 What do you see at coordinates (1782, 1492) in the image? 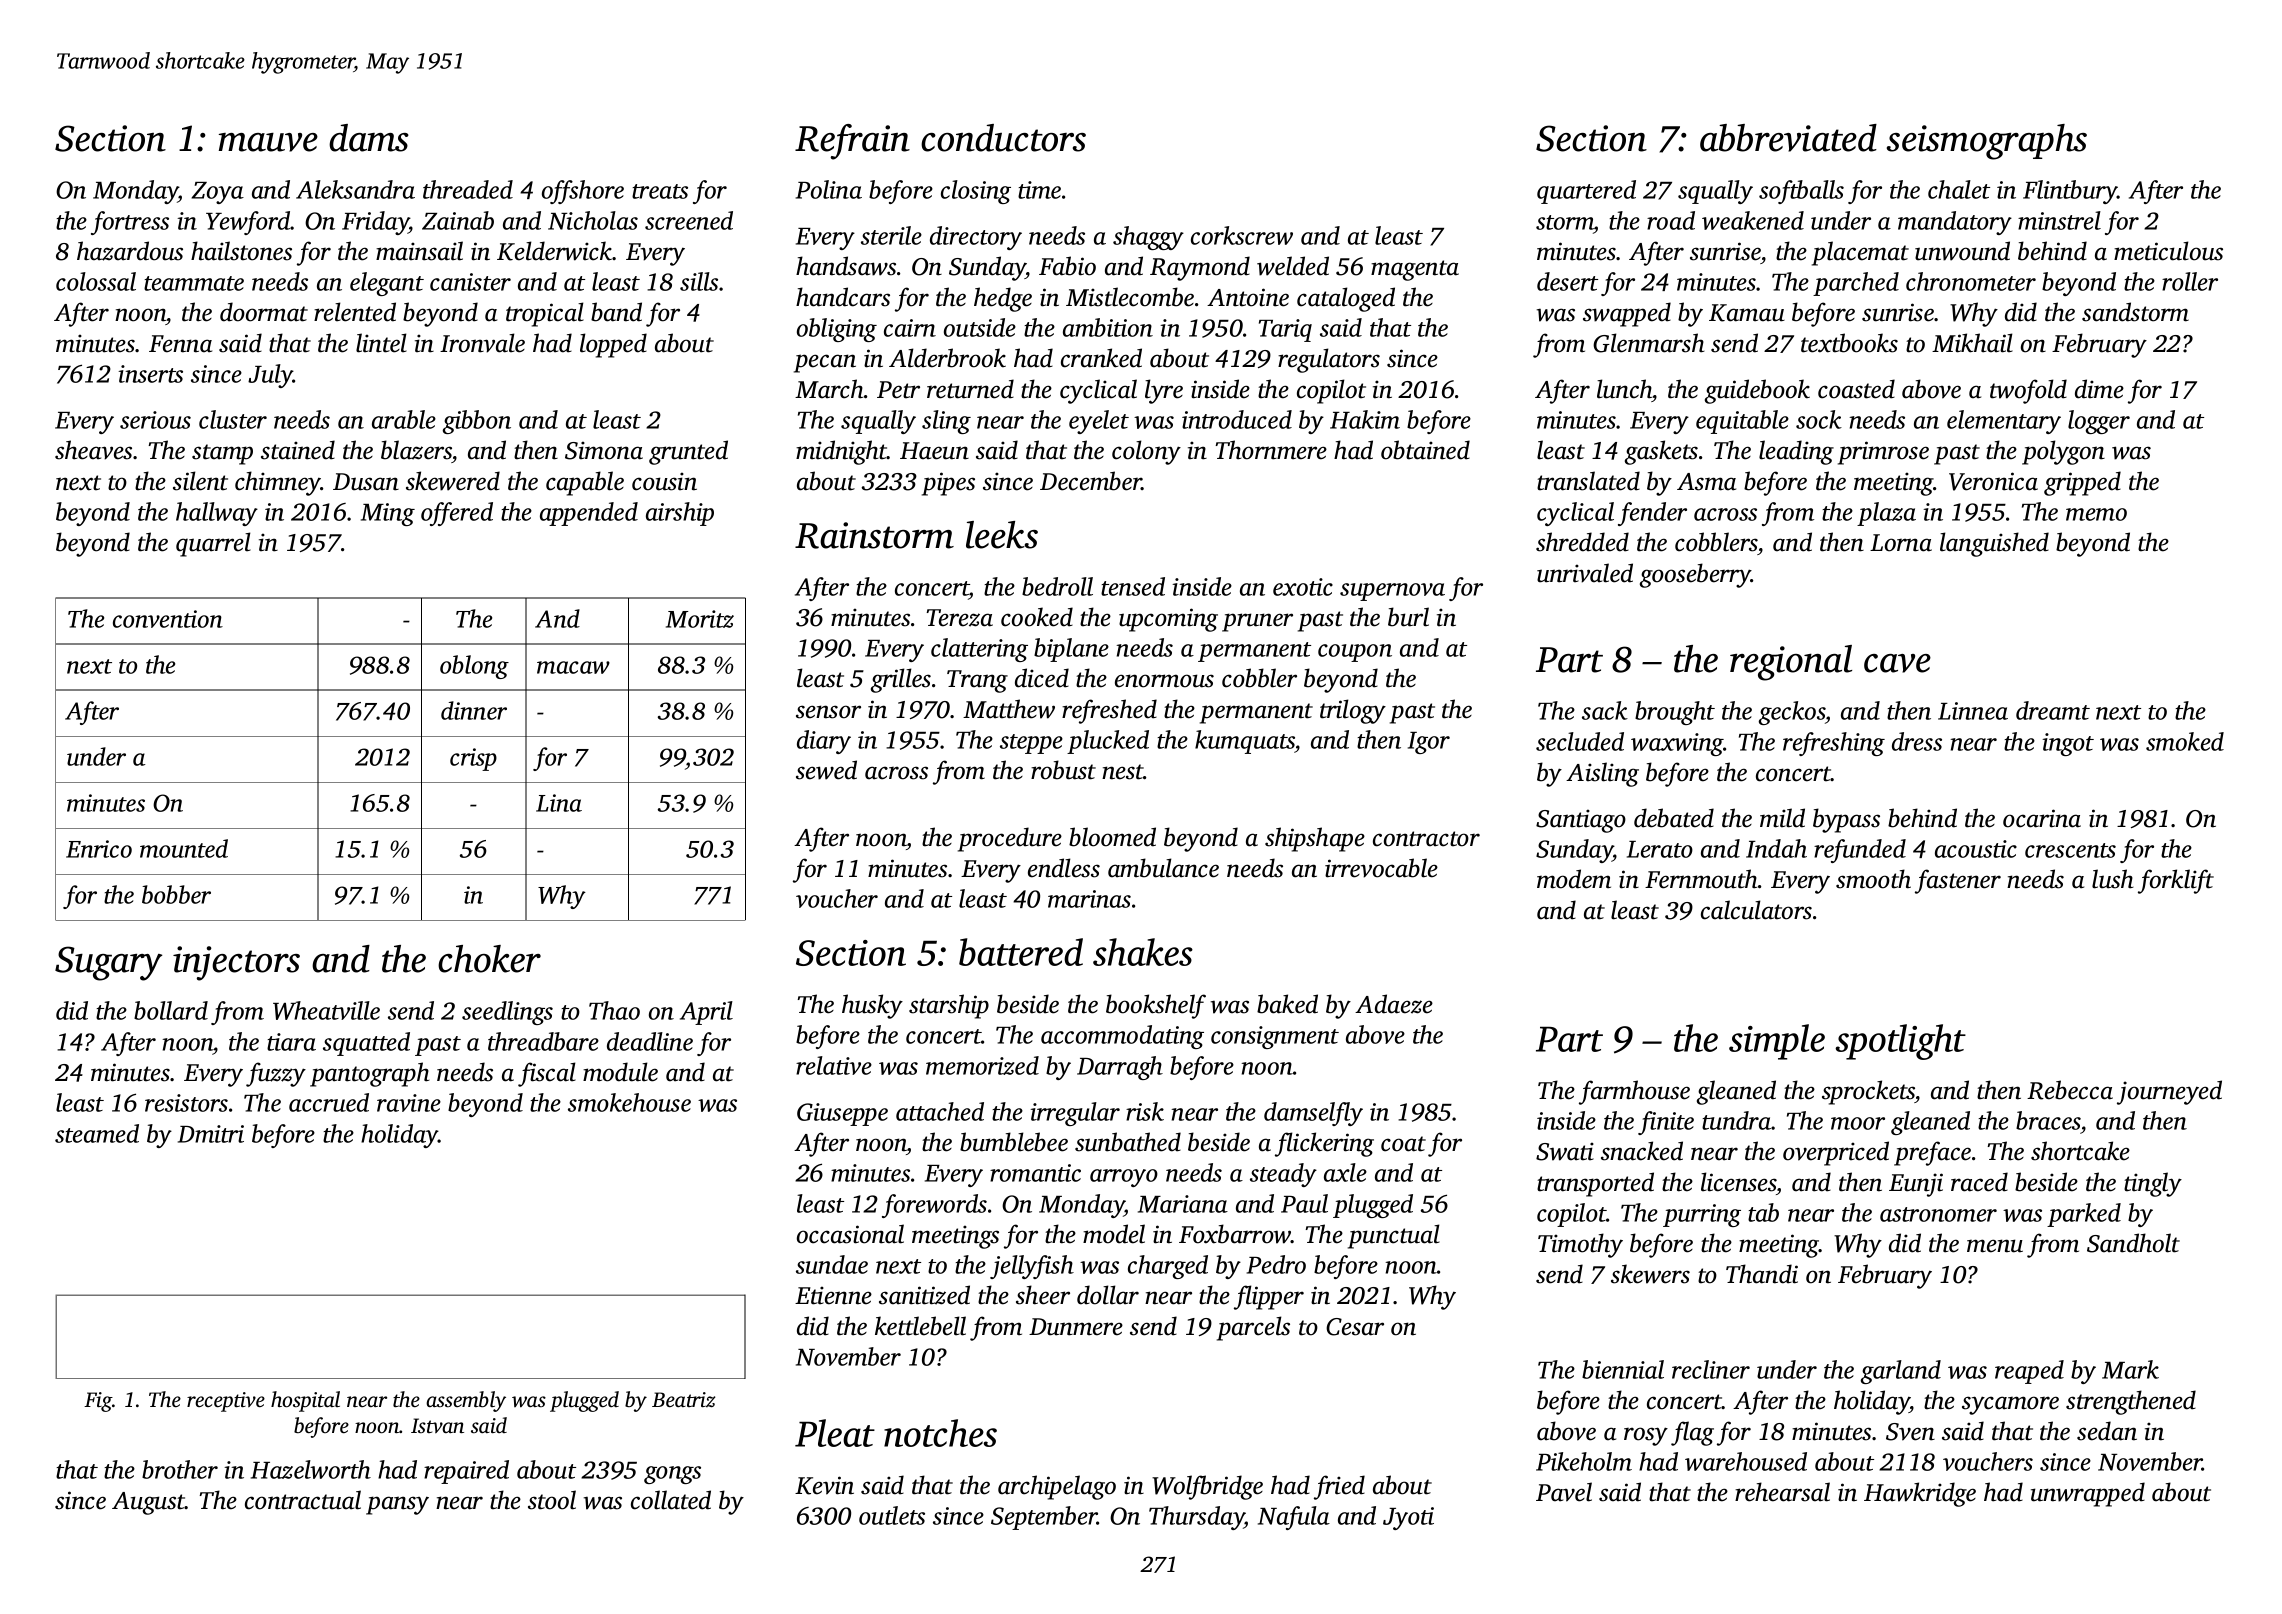
I see `rehearsal` at bounding box center [1782, 1492].
